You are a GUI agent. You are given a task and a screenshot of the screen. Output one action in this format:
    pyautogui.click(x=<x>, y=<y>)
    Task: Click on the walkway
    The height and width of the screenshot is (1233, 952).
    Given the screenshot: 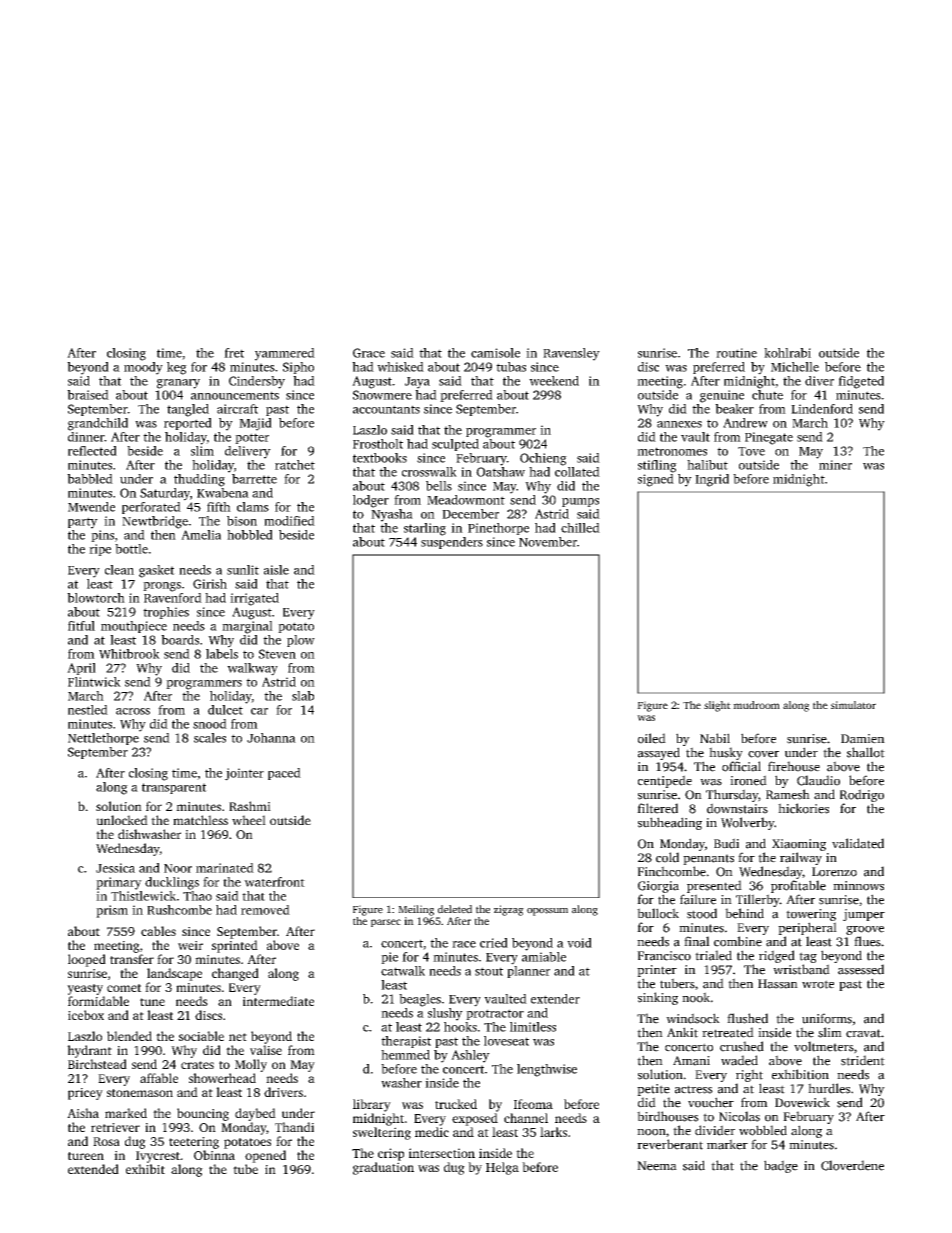 What is the action you would take?
    pyautogui.click(x=252, y=669)
